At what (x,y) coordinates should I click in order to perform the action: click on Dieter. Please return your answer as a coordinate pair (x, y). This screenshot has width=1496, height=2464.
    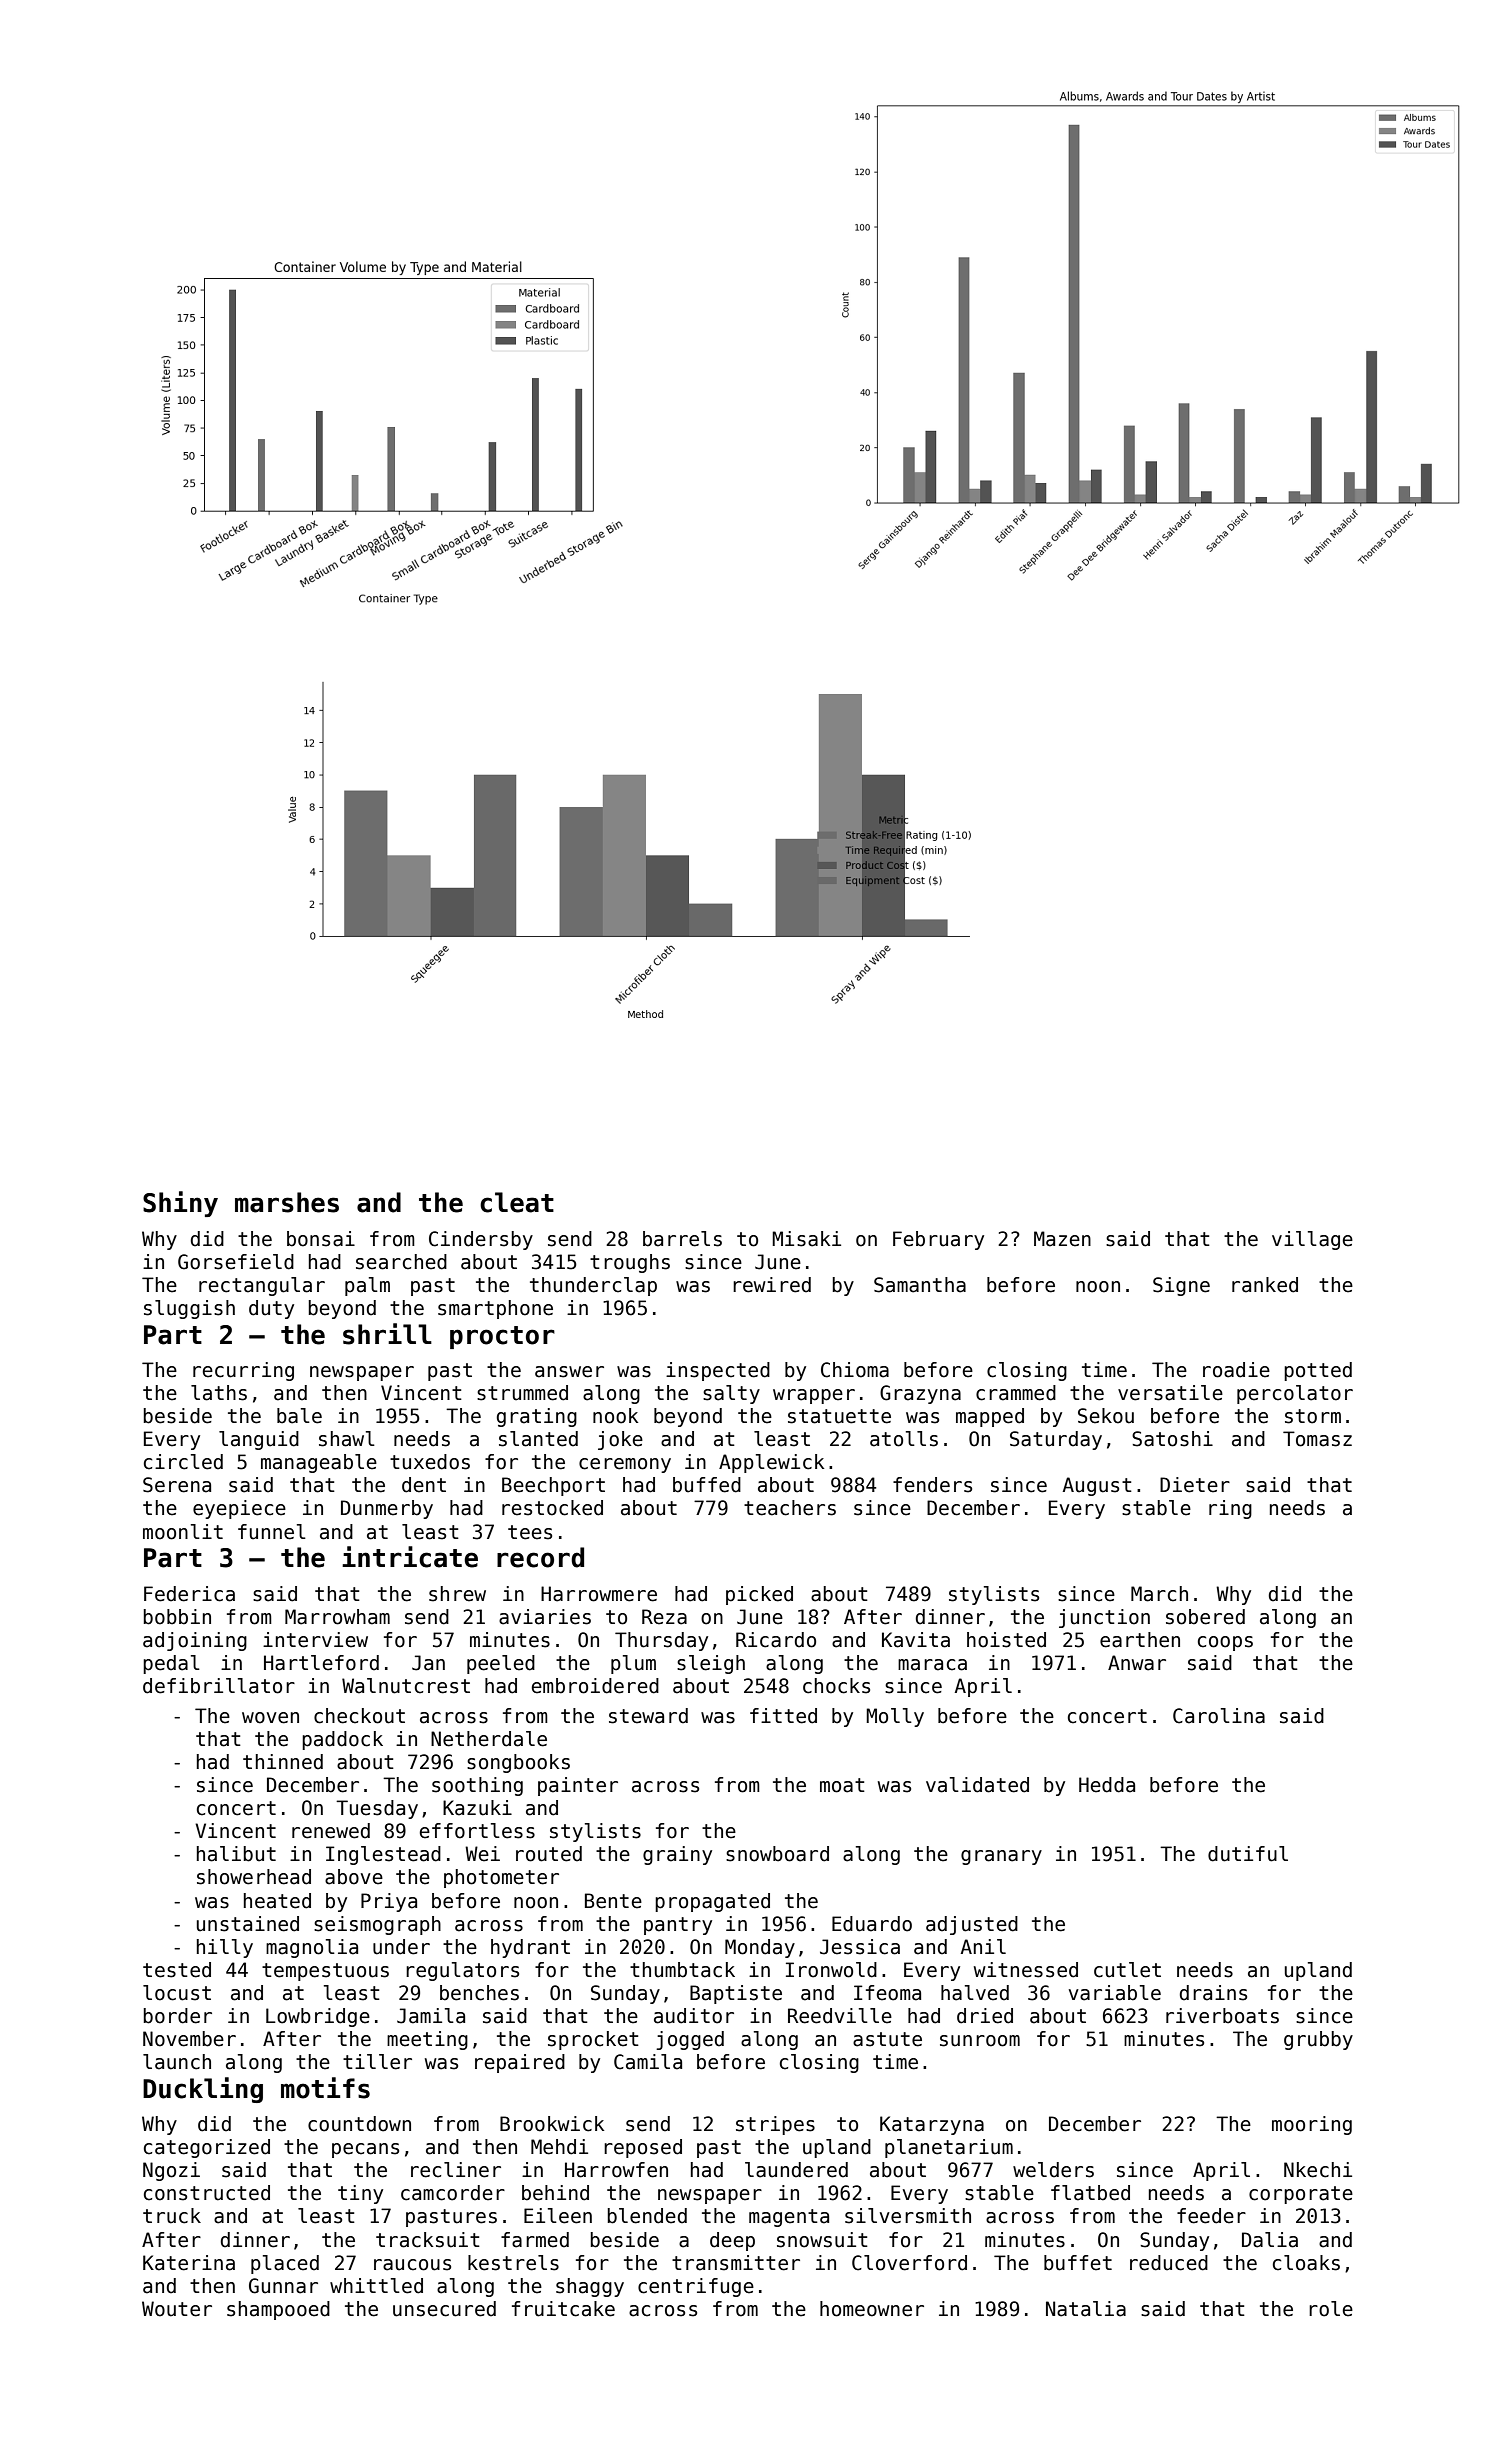
    Looking at the image, I should click on (1195, 1485).
